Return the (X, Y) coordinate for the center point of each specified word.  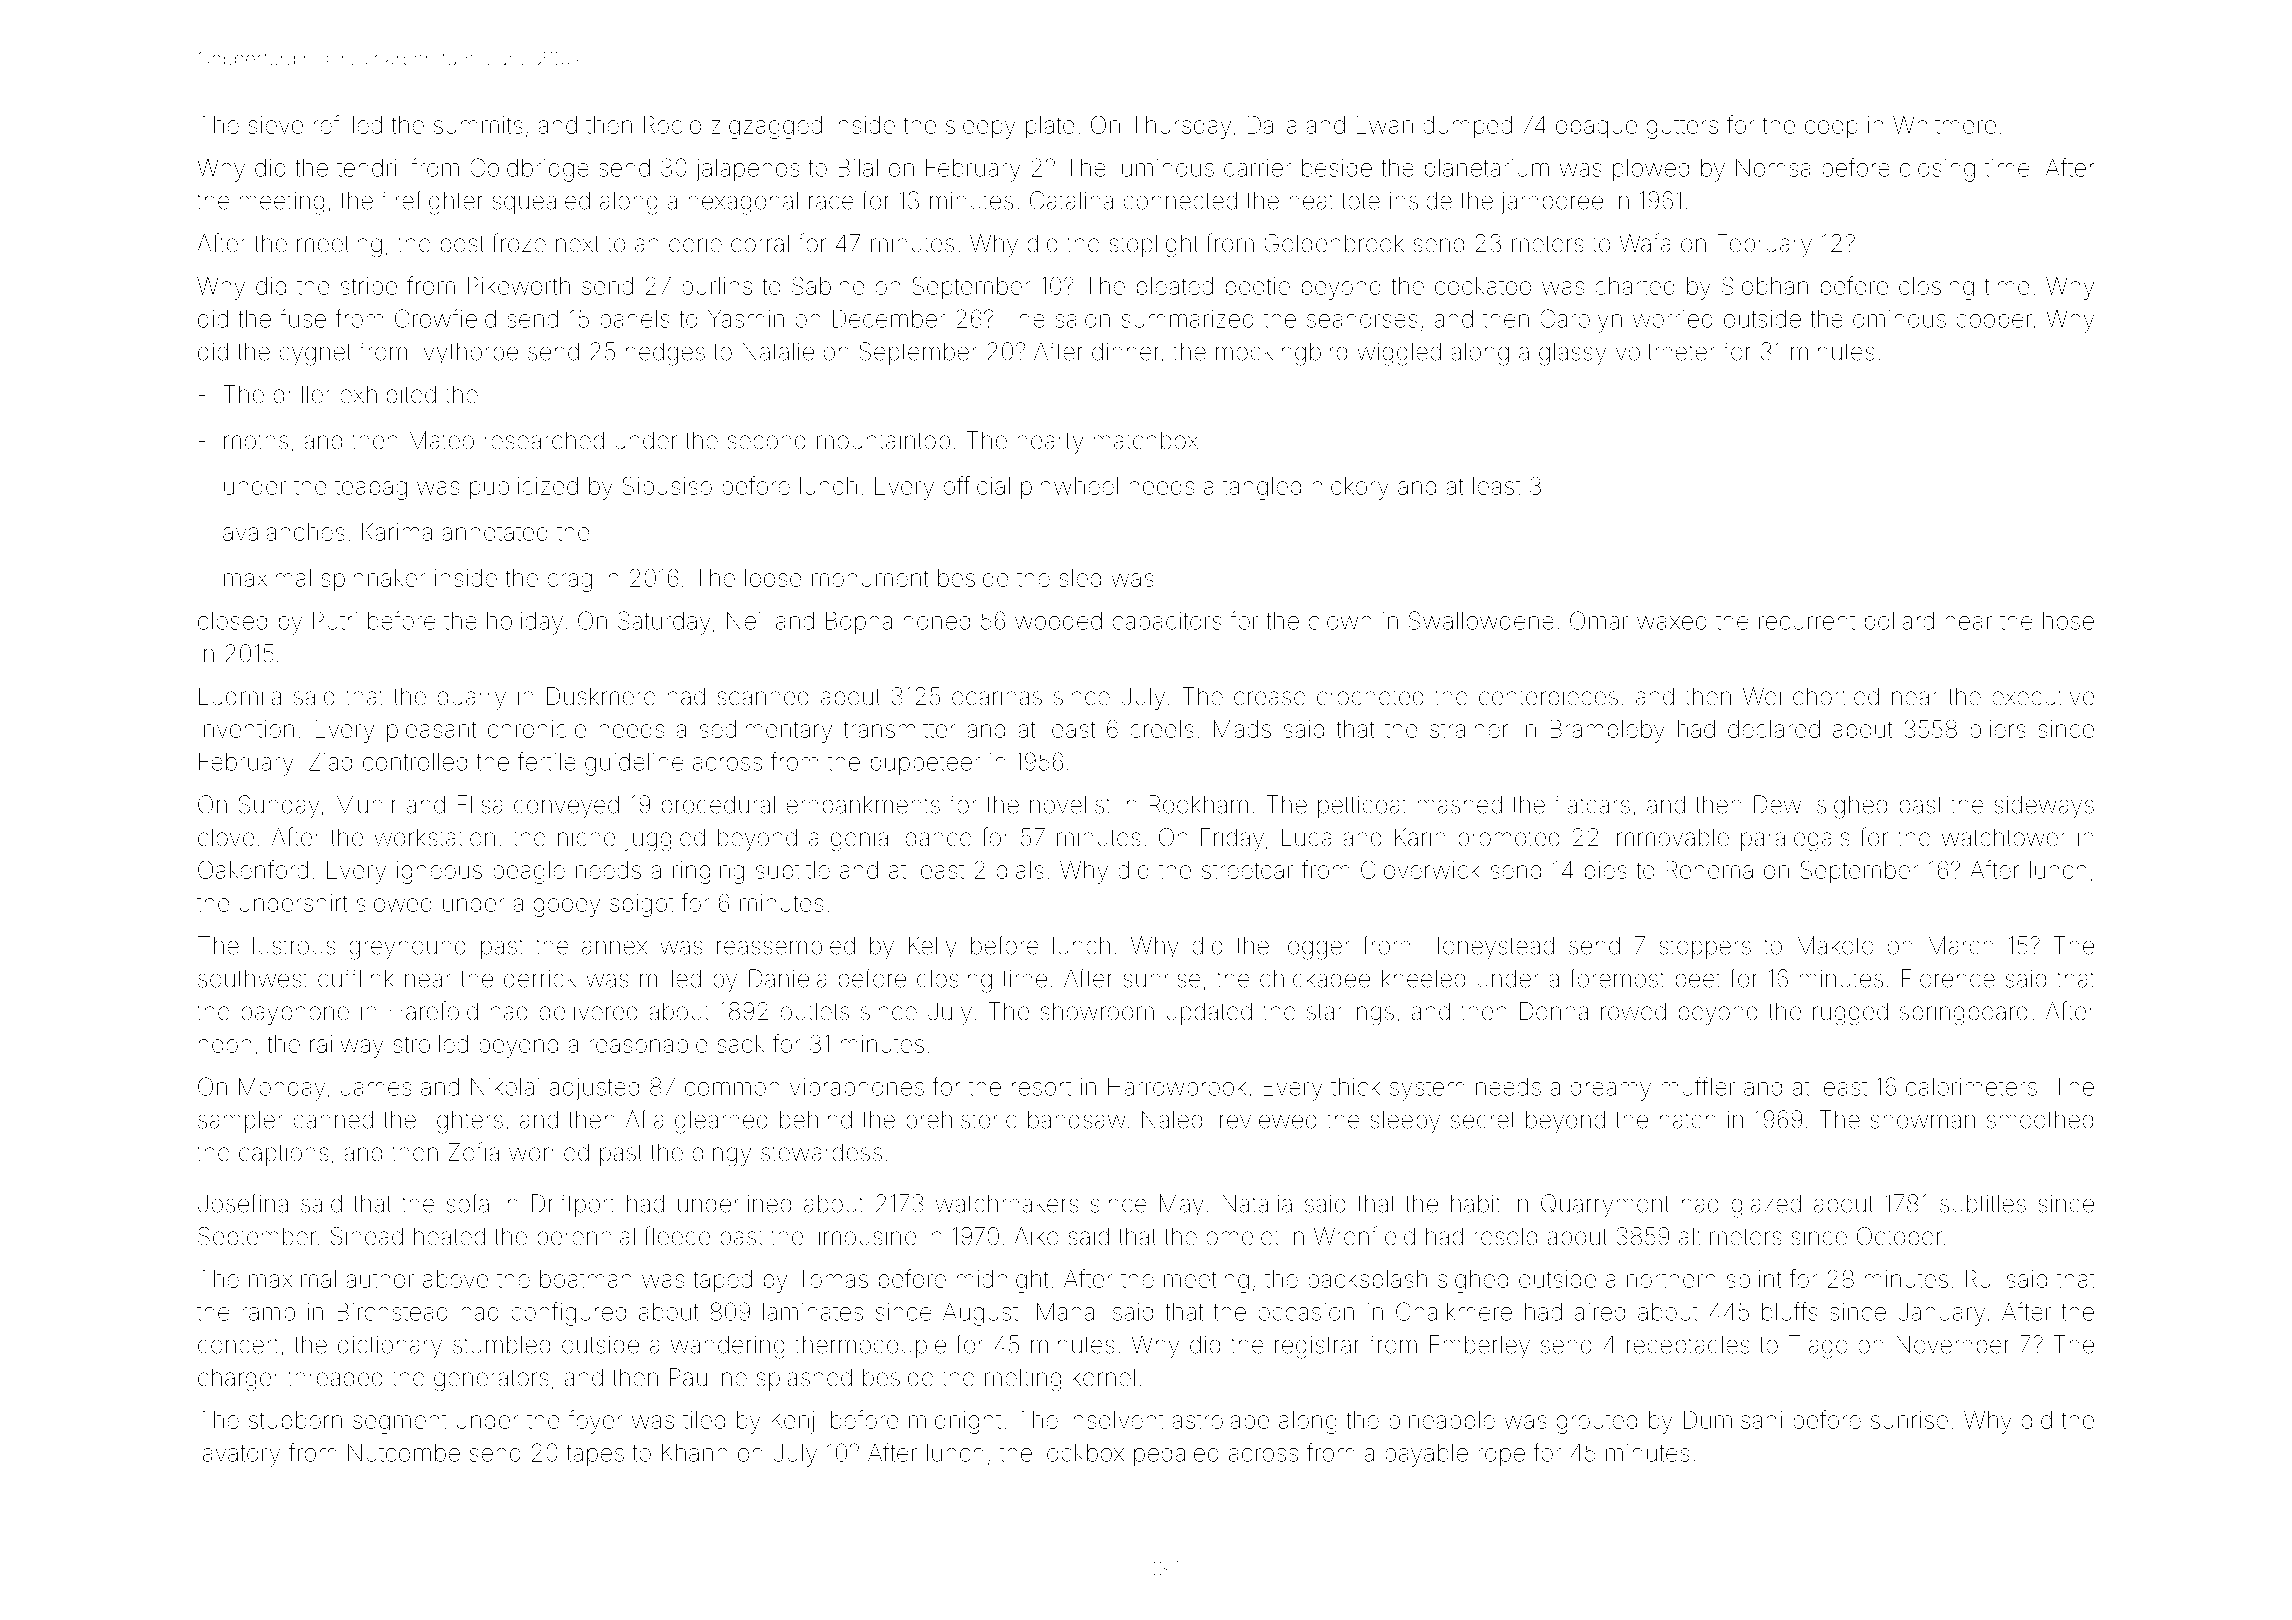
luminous (1165, 168)
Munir (367, 804)
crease (1270, 698)
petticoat (1362, 807)
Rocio (672, 125)
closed (232, 621)
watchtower (2004, 837)
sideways (2044, 807)
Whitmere (1944, 125)
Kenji (796, 1422)
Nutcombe (404, 1453)
